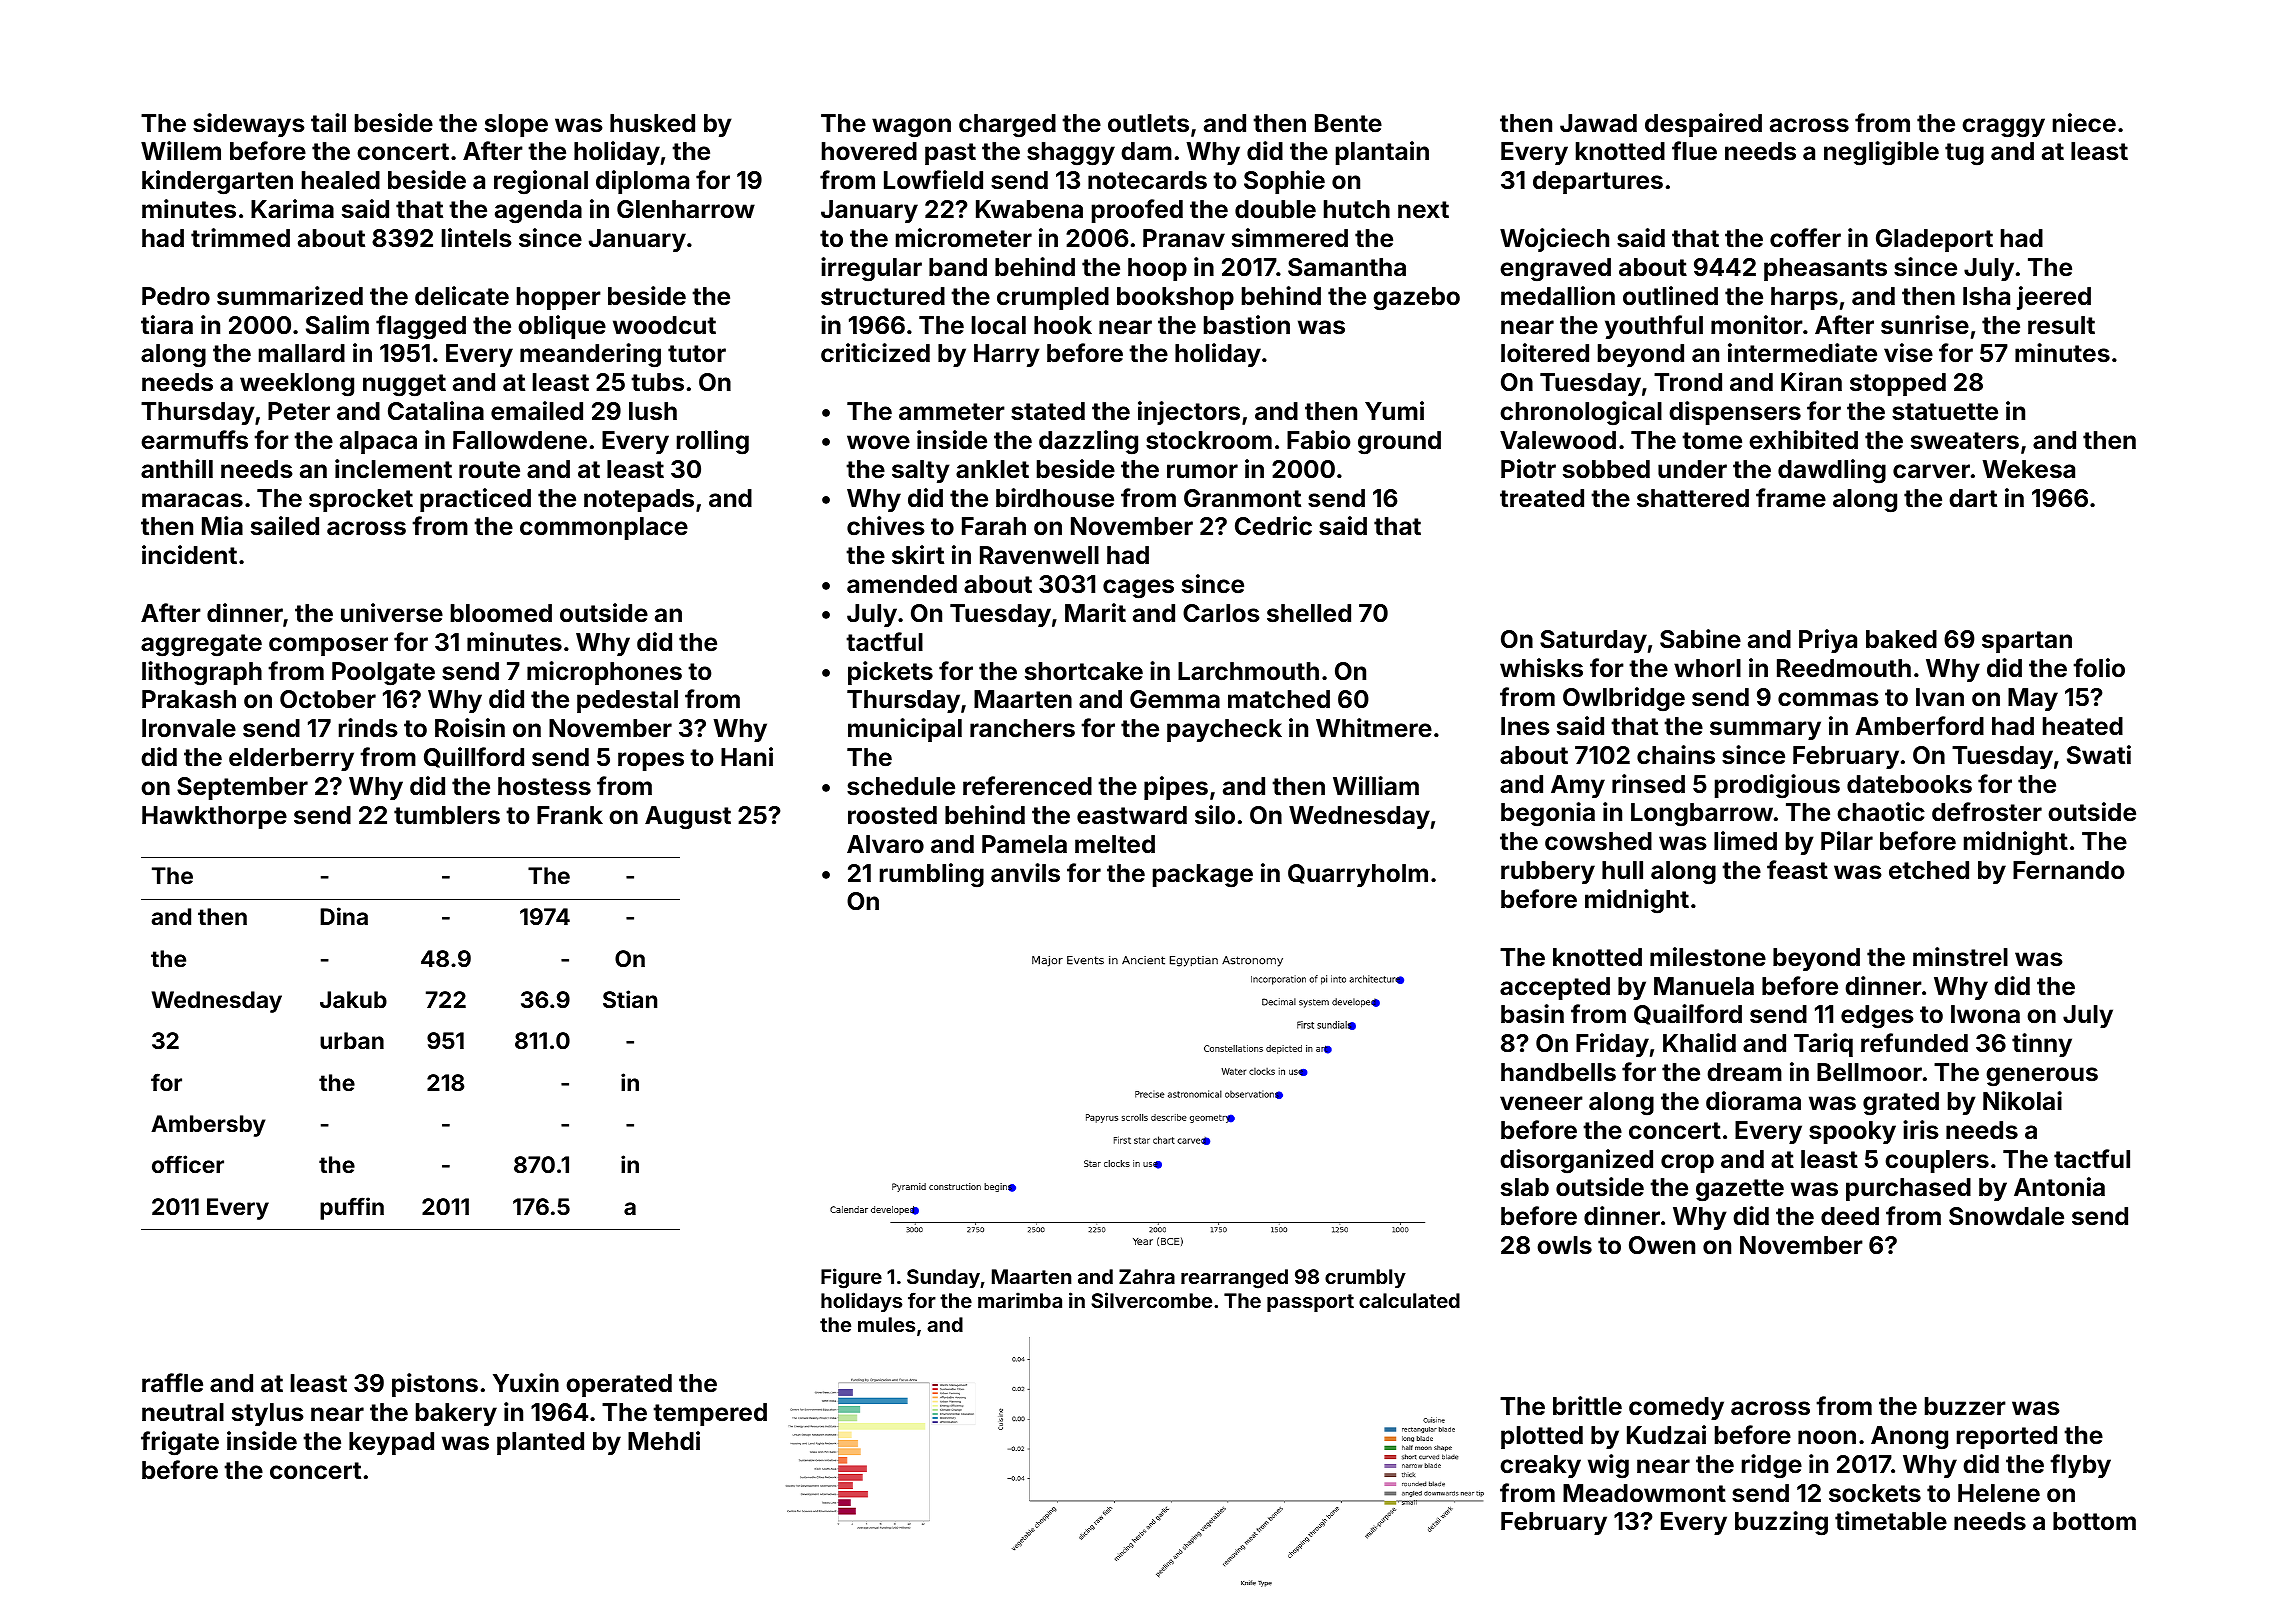 Image resolution: width=2282 pixels, height=1614 pixels. I want to click on hovered, so click(869, 151).
